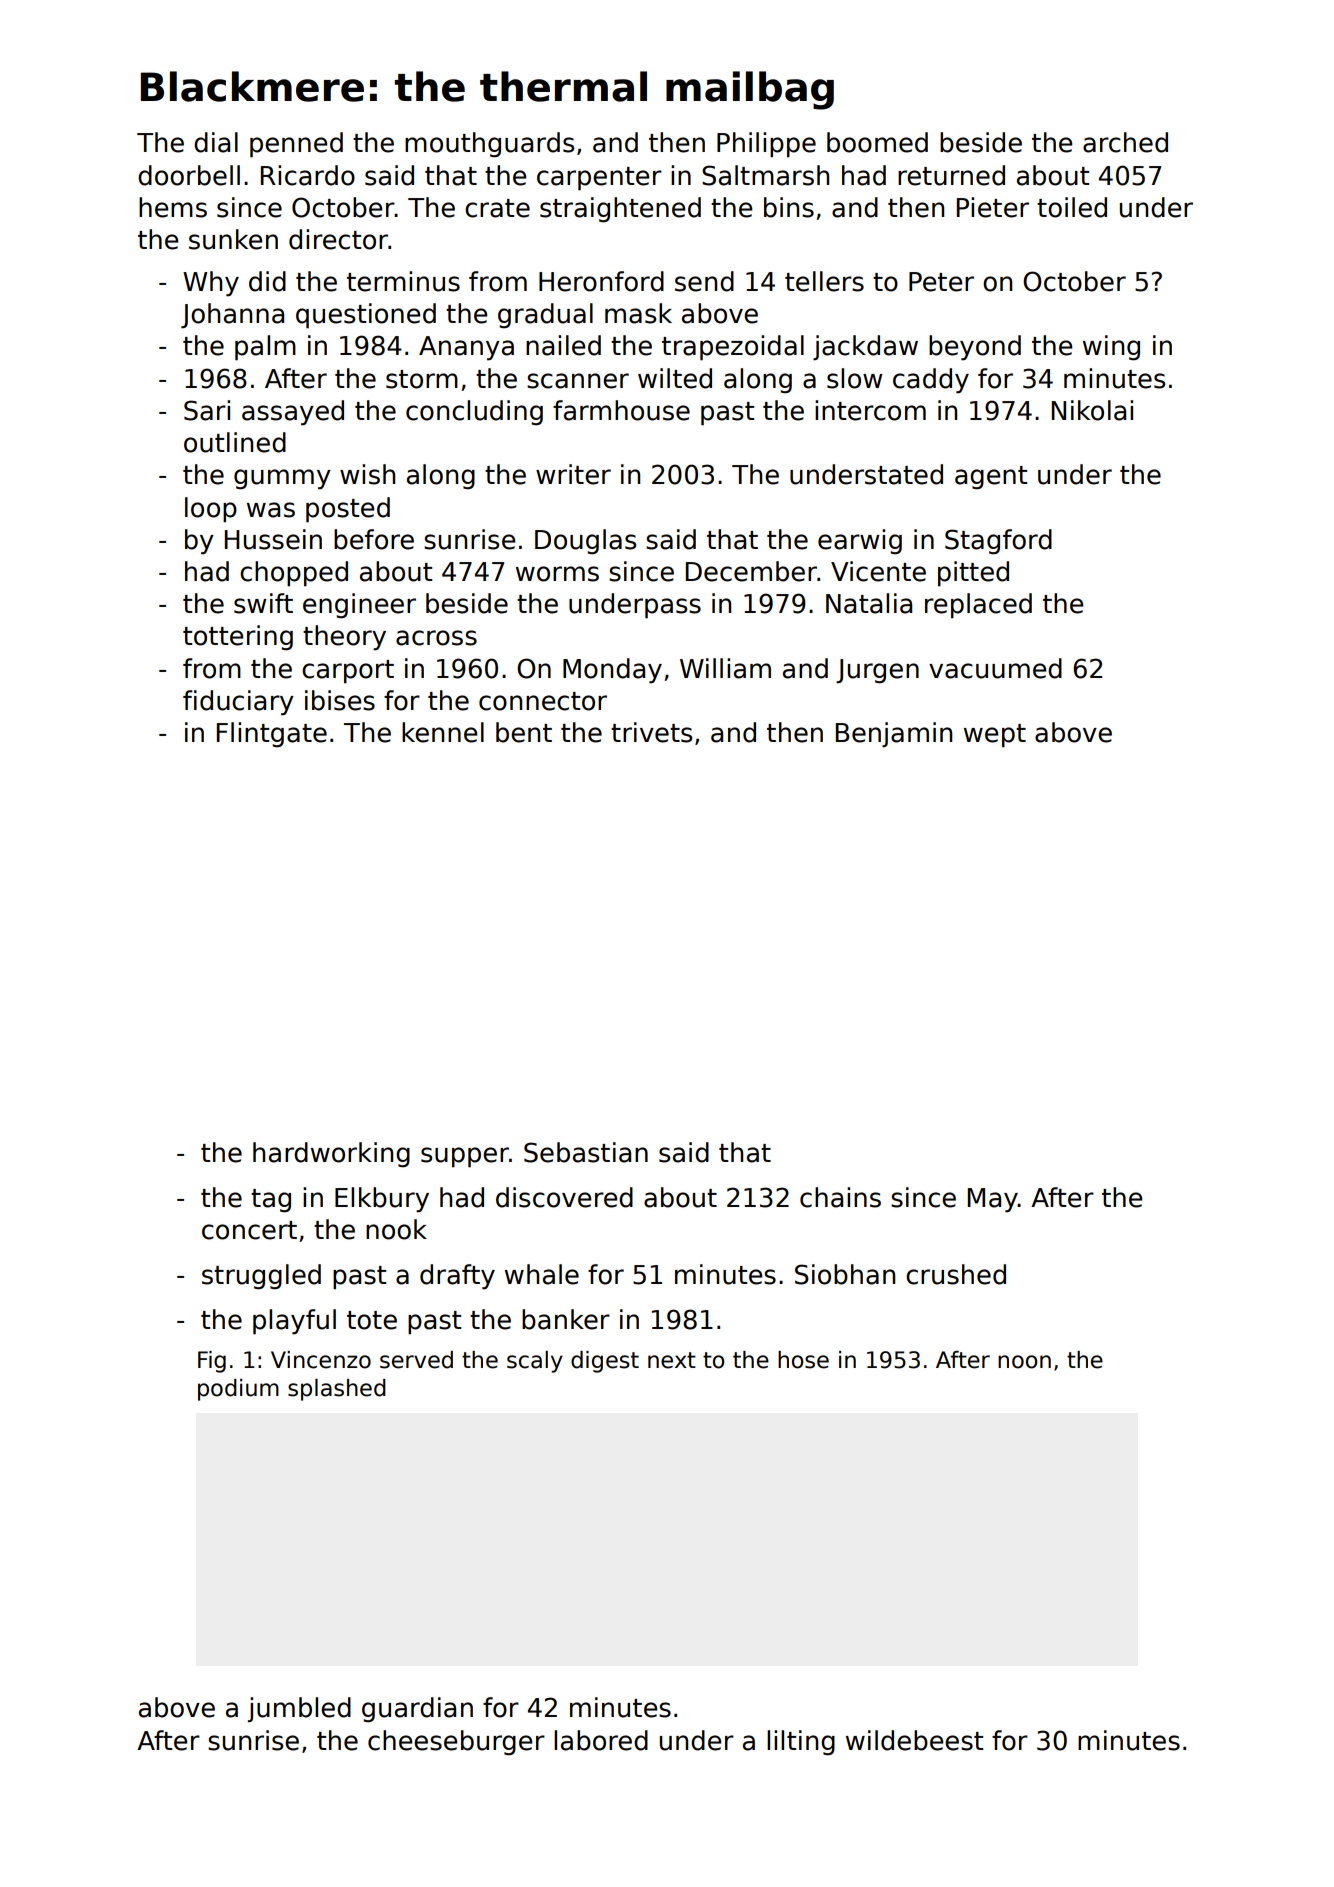 This screenshot has height=1887, width=1334. I want to click on arched, so click(1125, 142).
